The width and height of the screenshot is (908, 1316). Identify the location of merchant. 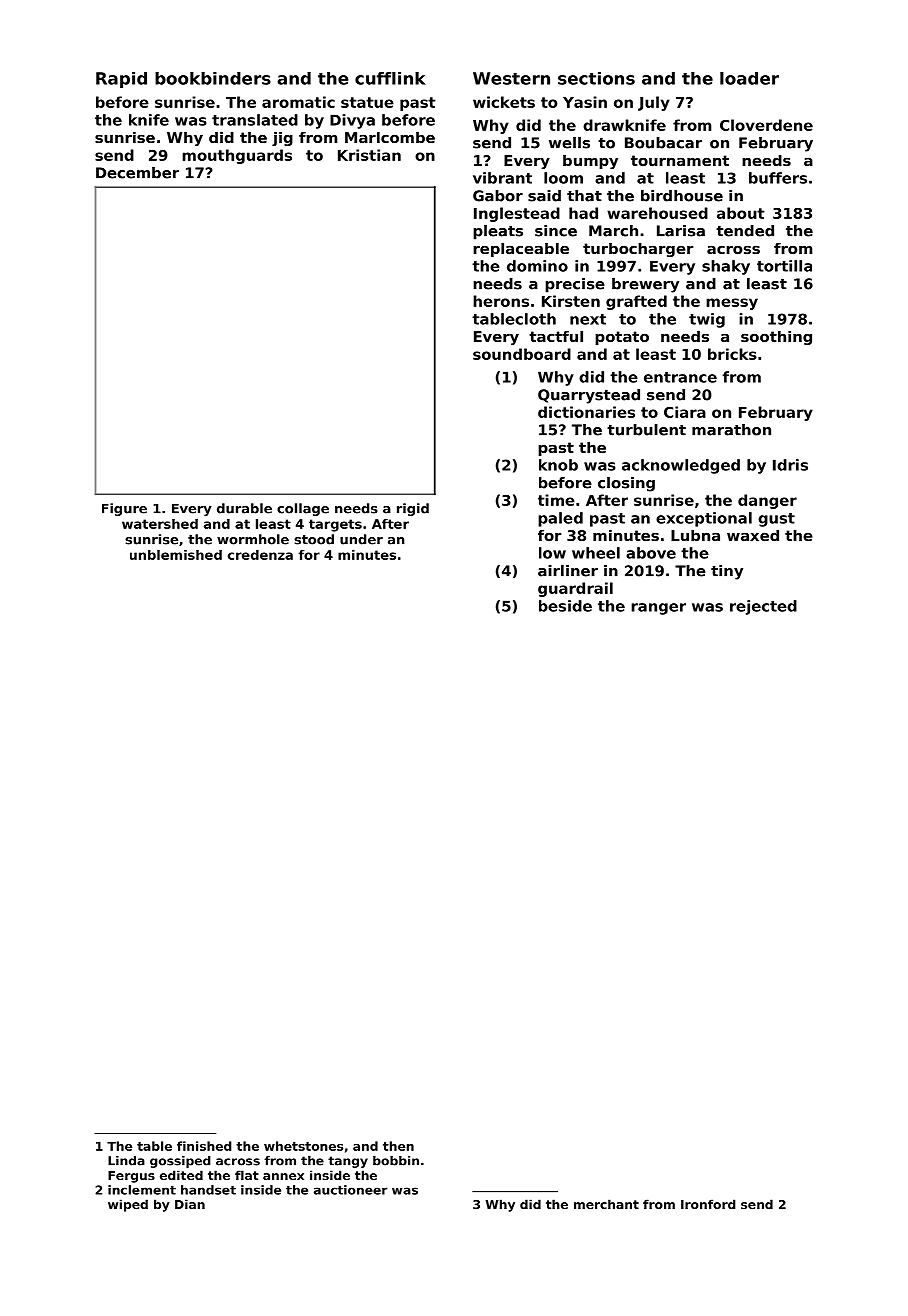
(606, 1204).
